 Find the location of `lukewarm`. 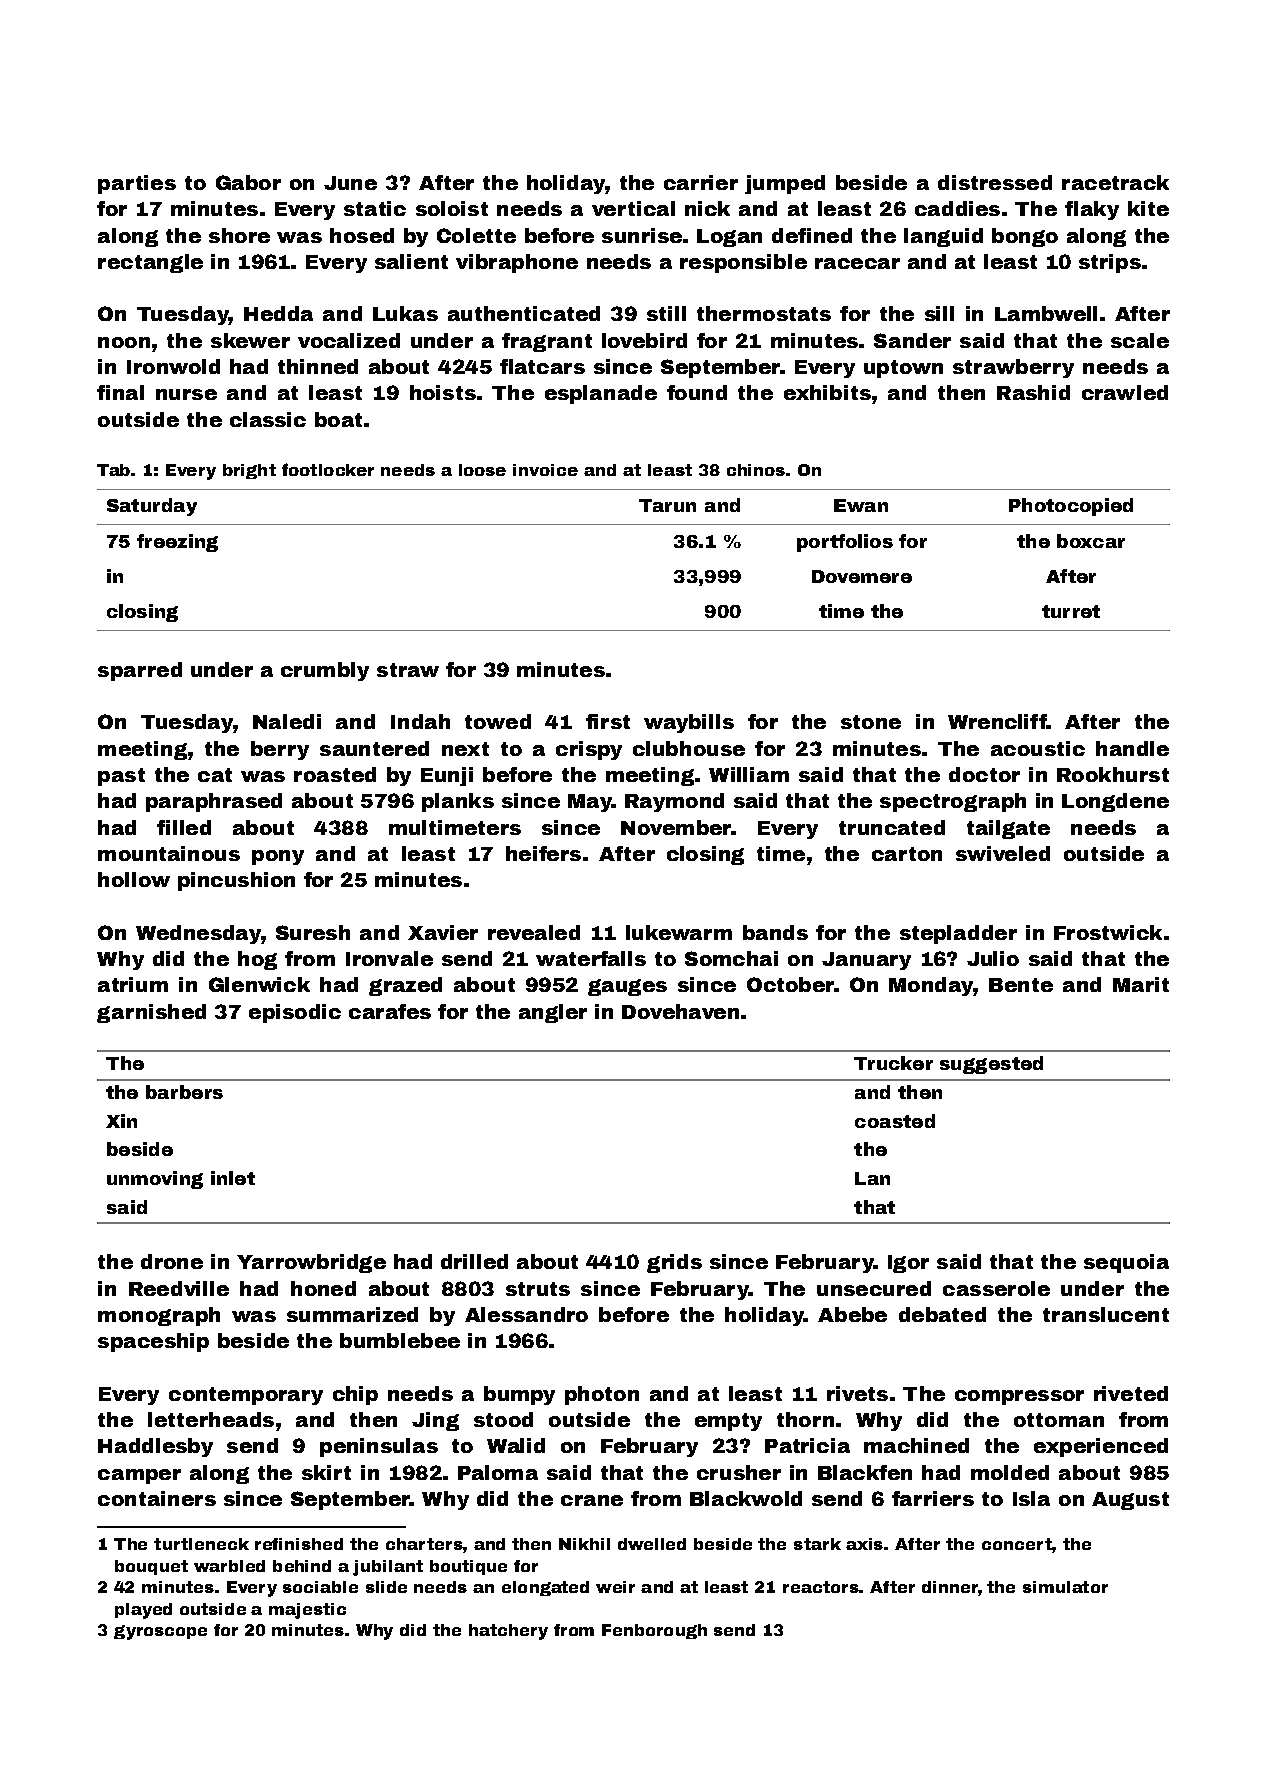

lukewarm is located at coordinates (679, 932).
